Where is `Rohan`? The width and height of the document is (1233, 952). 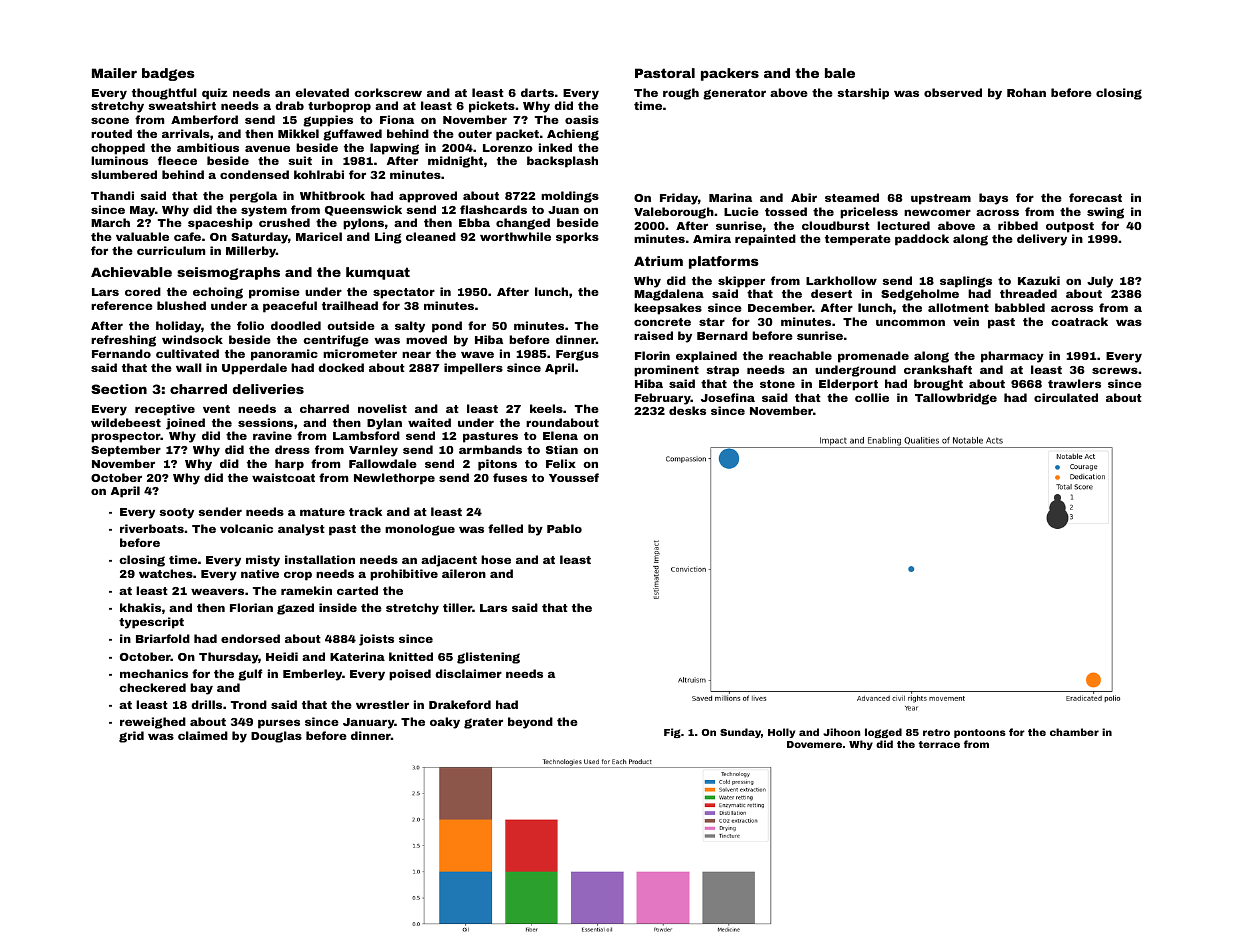 Rohan is located at coordinates (1026, 92).
